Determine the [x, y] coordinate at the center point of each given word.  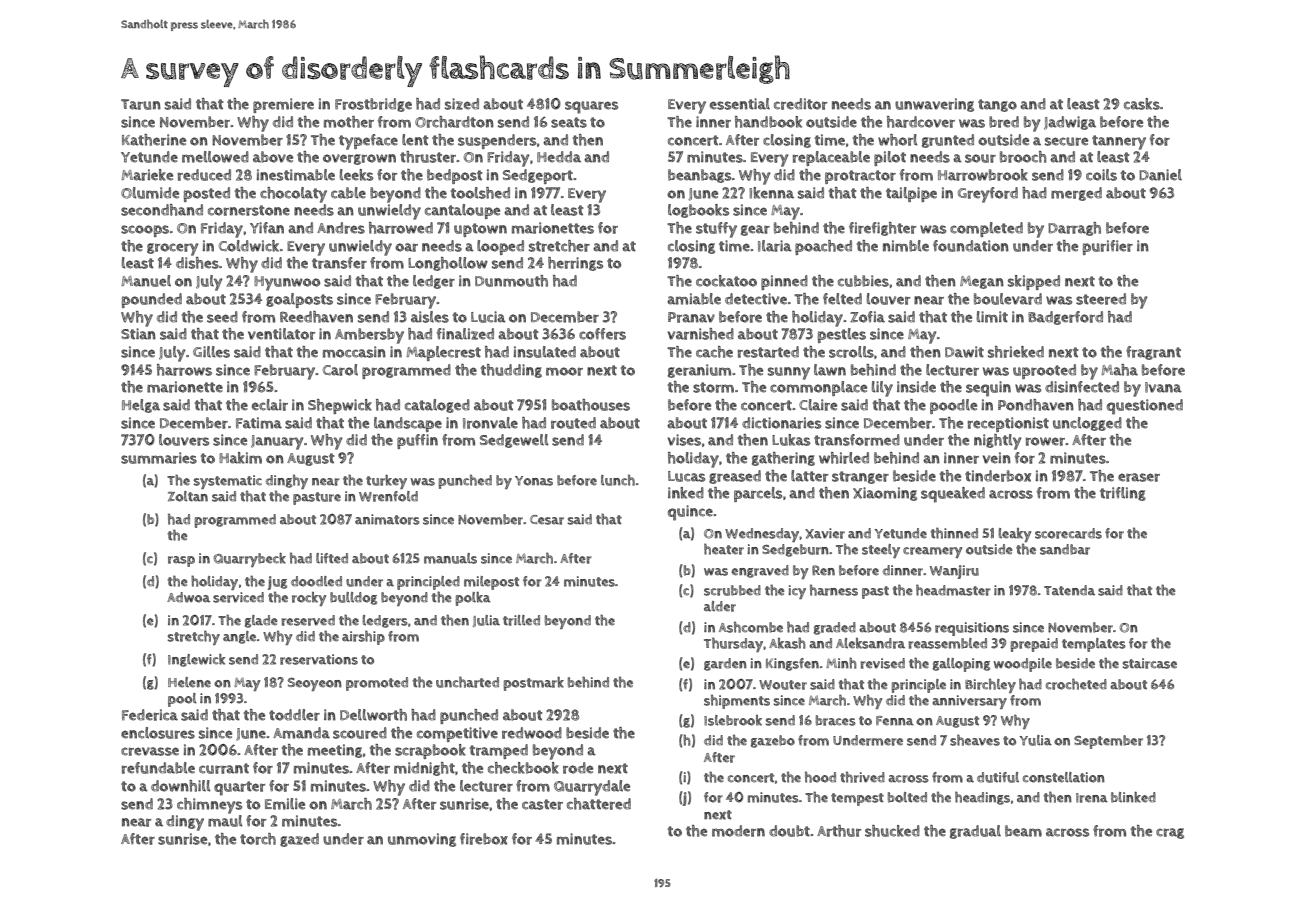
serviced [238, 597]
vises [684, 440]
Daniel [1160, 175]
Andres [341, 228]
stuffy [716, 230]
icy [797, 592]
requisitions [972, 629]
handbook [768, 122]
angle [239, 637]
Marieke [147, 175]
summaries [159, 458]
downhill [181, 786]
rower [1046, 441]
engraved [760, 571]
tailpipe [911, 194]
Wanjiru [954, 572]
